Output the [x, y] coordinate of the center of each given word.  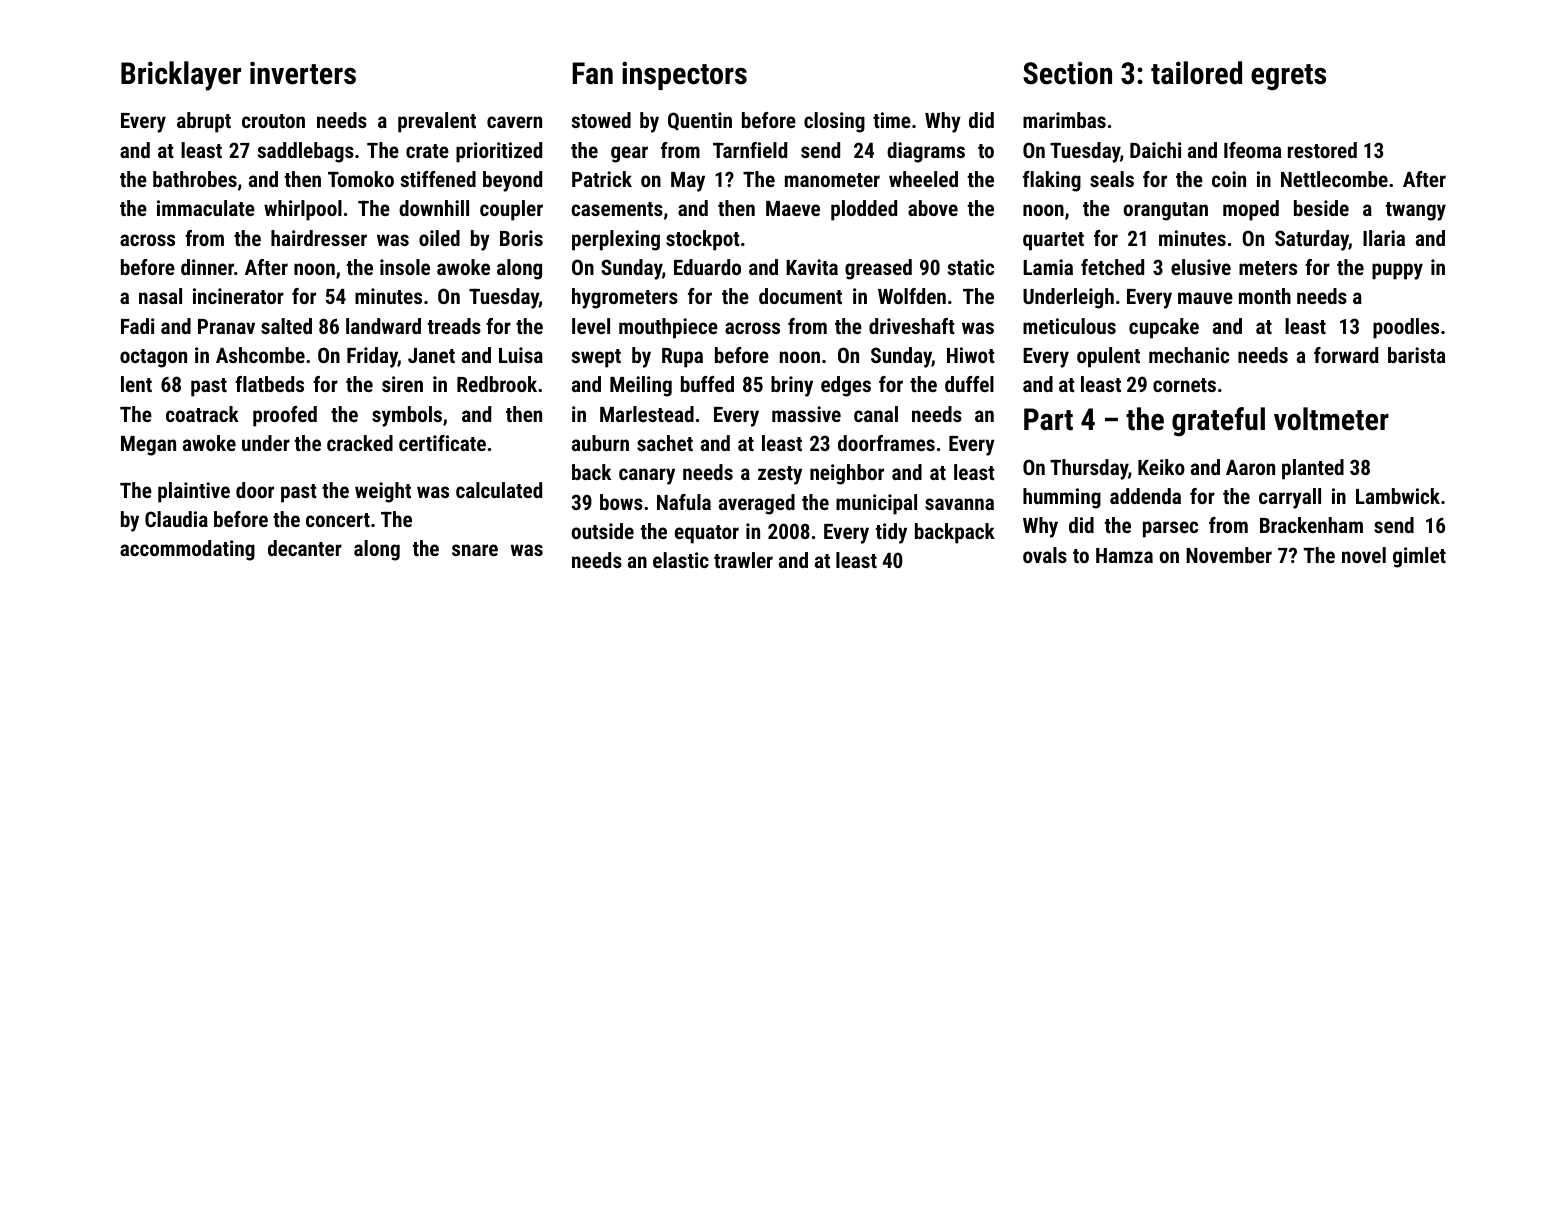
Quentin [700, 121]
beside [1321, 208]
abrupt [204, 122]
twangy [1415, 211]
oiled [439, 238]
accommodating [187, 550]
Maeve [793, 208]
